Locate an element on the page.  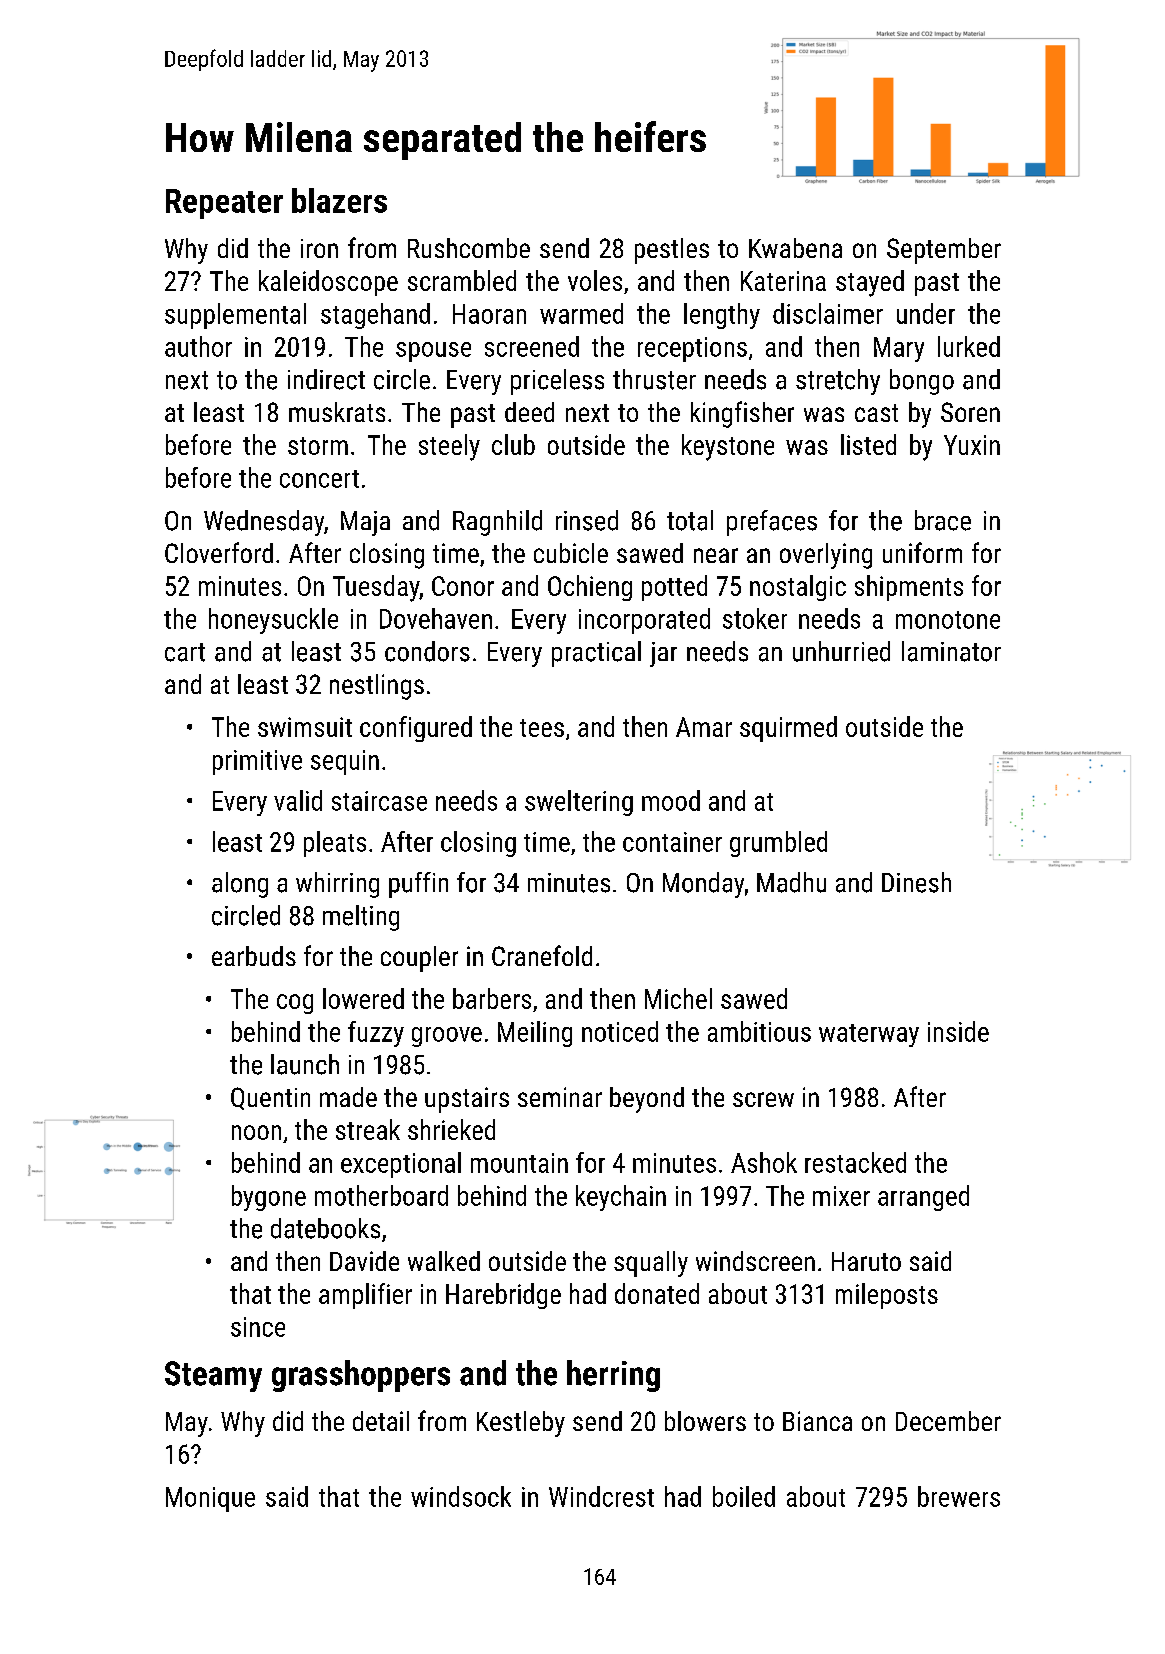
blowers is located at coordinates (705, 1421).
